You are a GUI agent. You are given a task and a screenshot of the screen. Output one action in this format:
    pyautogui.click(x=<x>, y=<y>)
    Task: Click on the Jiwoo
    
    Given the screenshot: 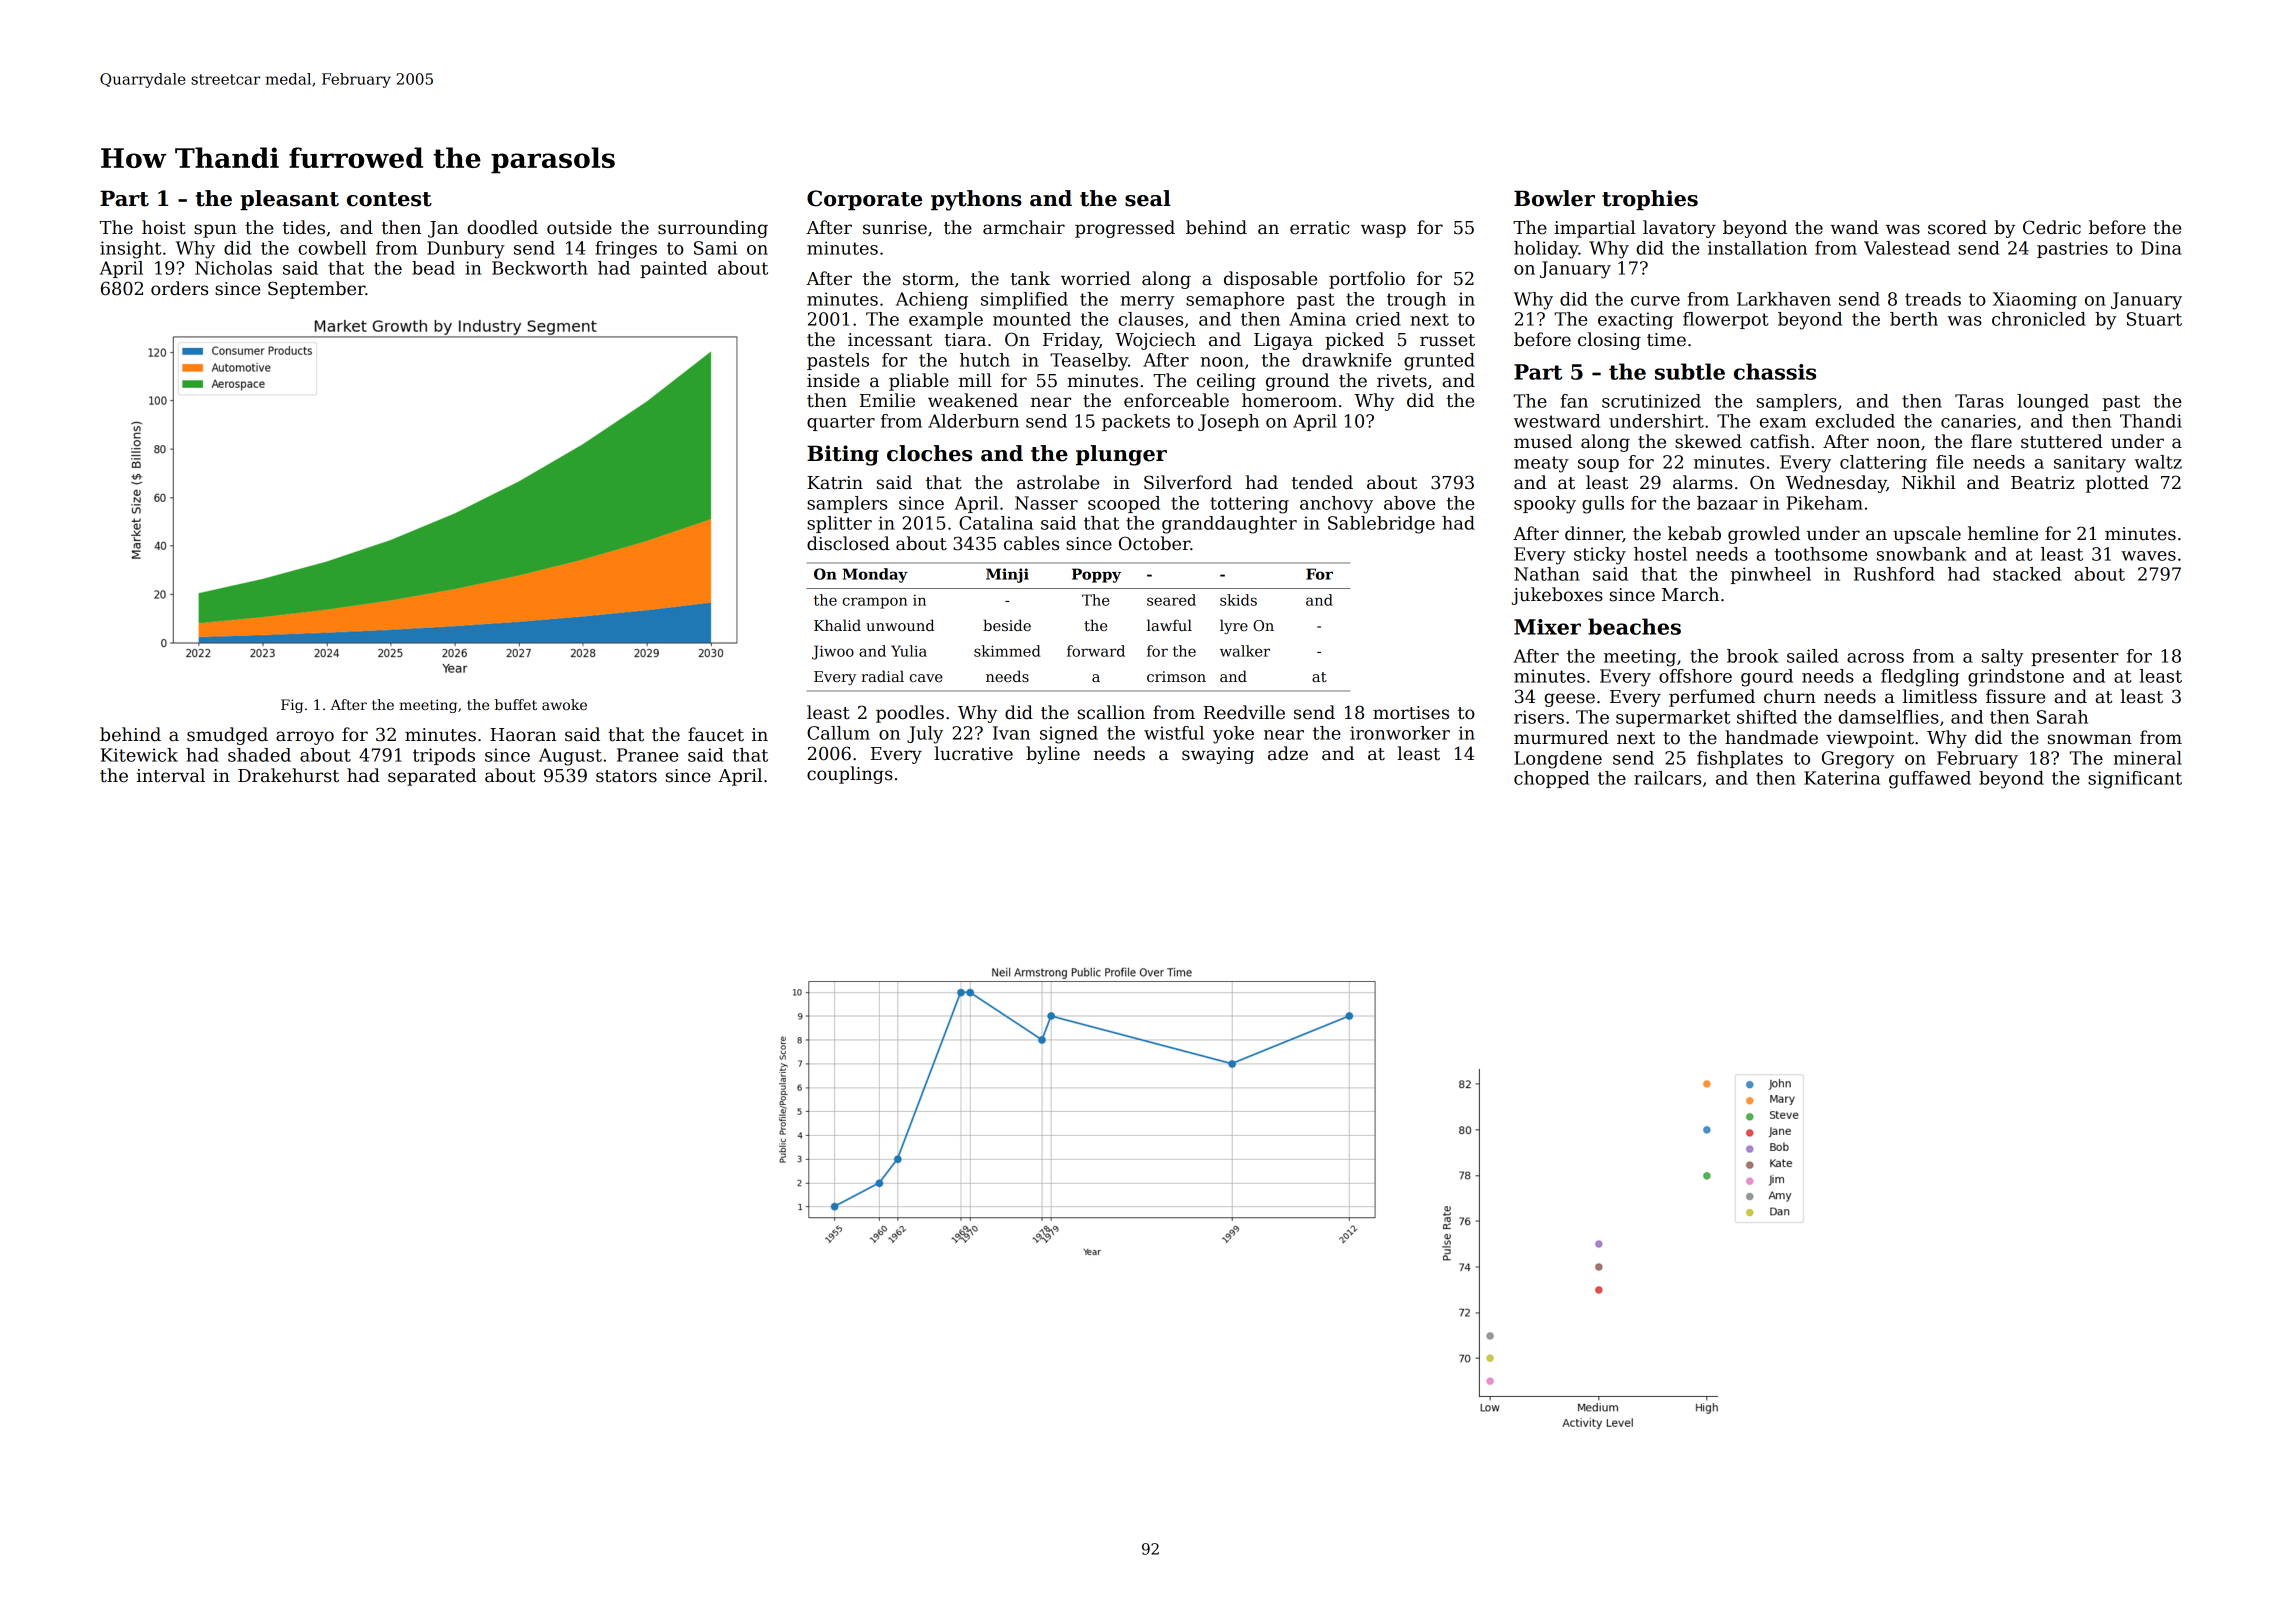 What is the action you would take?
    pyautogui.click(x=833, y=652)
